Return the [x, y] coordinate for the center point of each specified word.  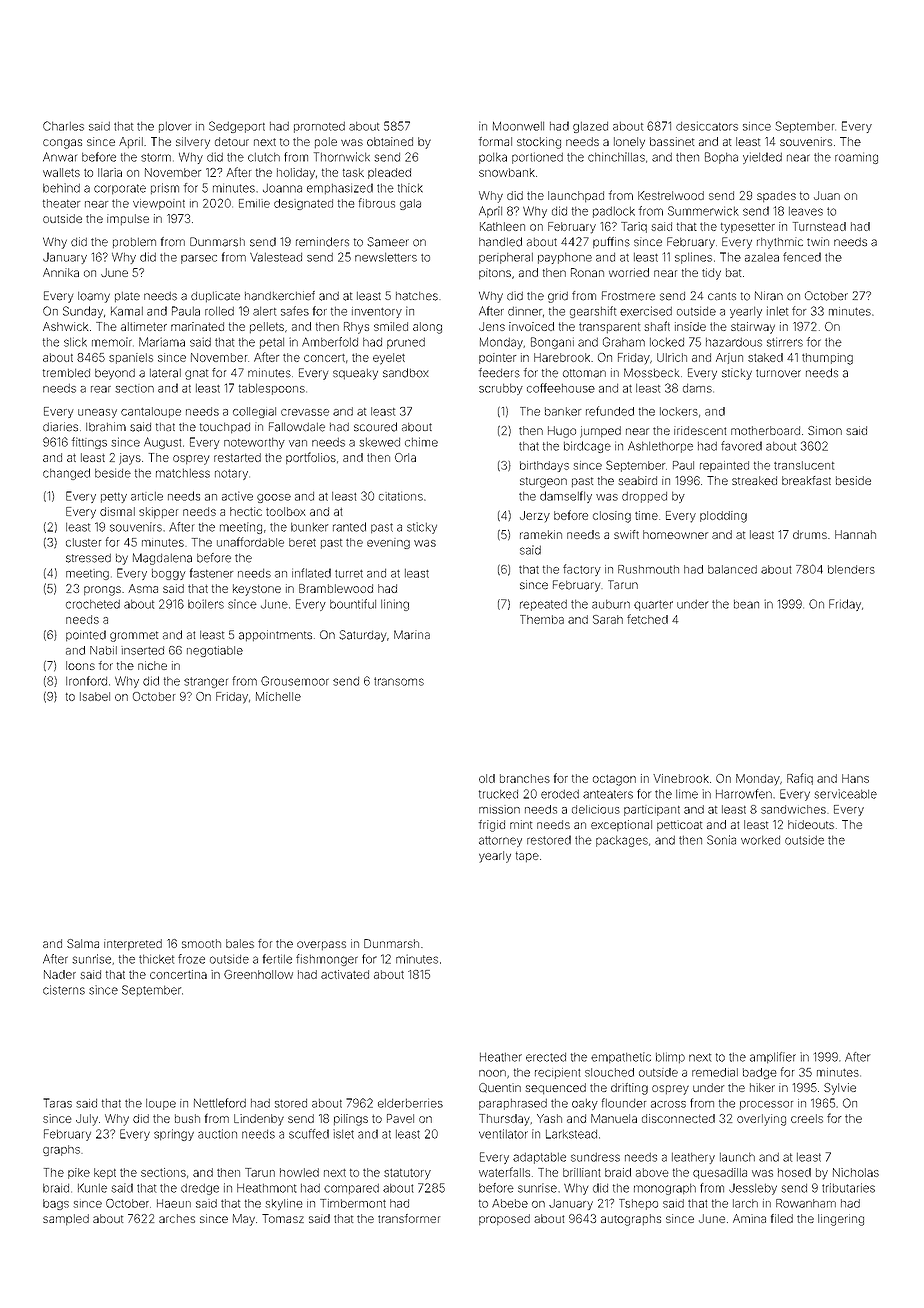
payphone [565, 258]
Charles [63, 126]
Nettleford [220, 1103]
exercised [646, 311]
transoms [399, 681]
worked [760, 840]
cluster [83, 542]
